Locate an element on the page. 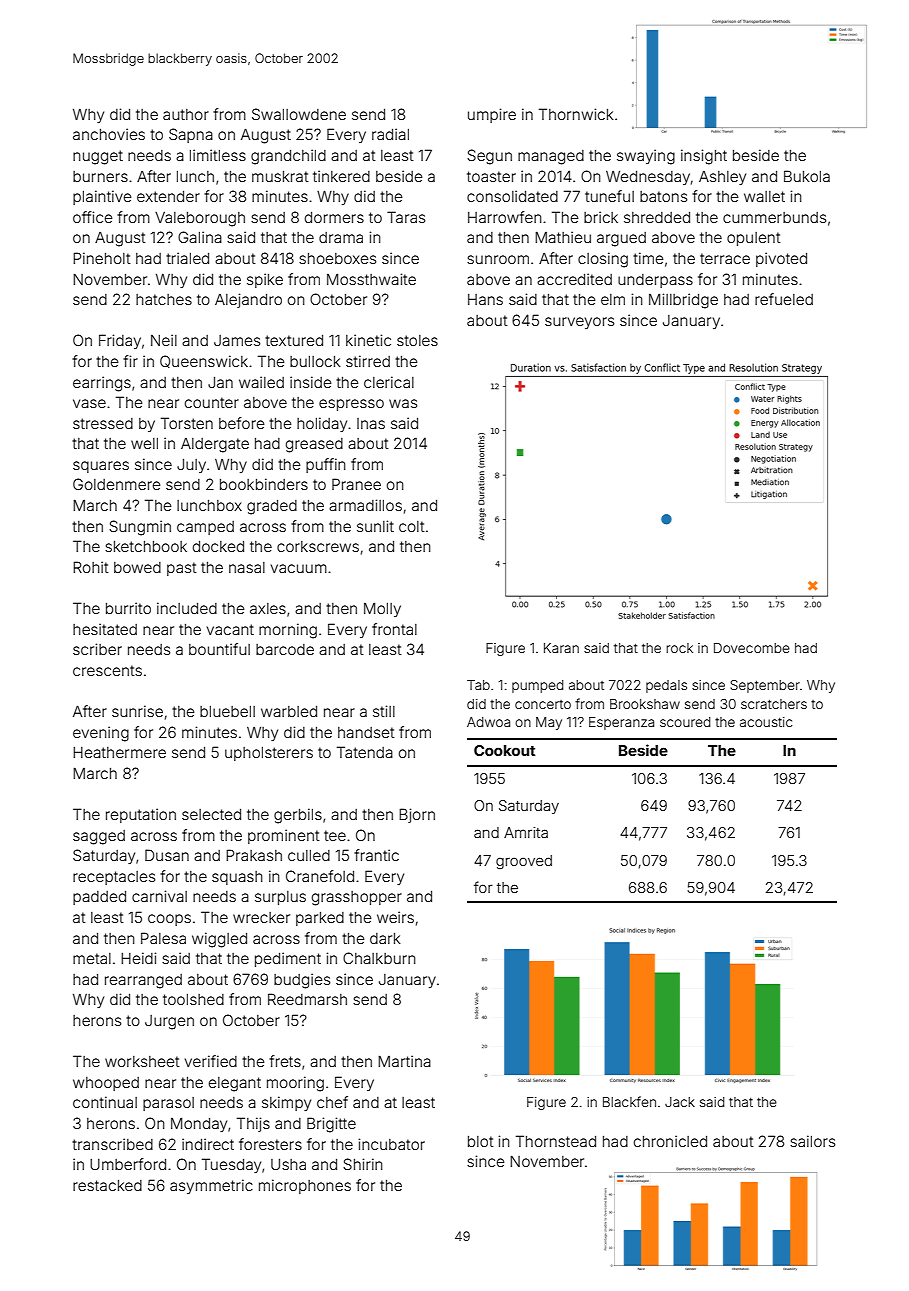 This page has height=1291, width=909. restacked is located at coordinates (107, 1185).
